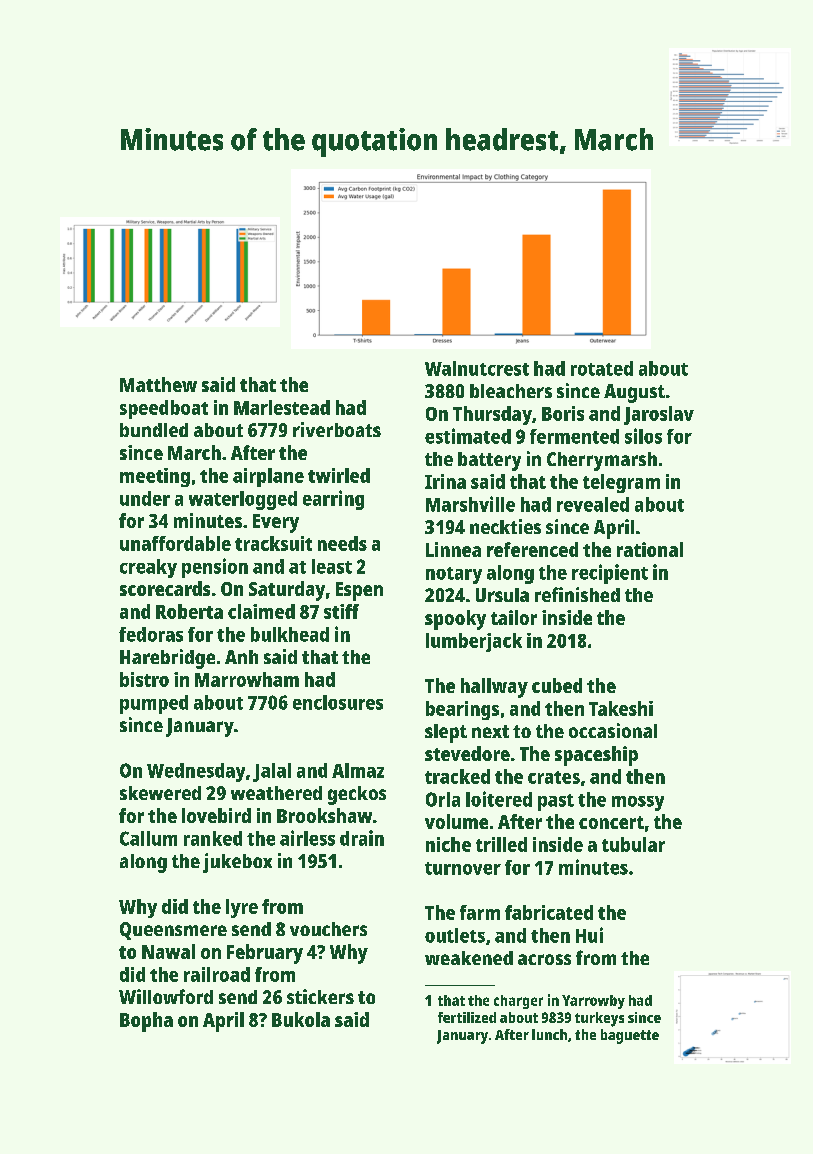 This screenshot has height=1154, width=813. I want to click on Marlestead, so click(282, 407).
